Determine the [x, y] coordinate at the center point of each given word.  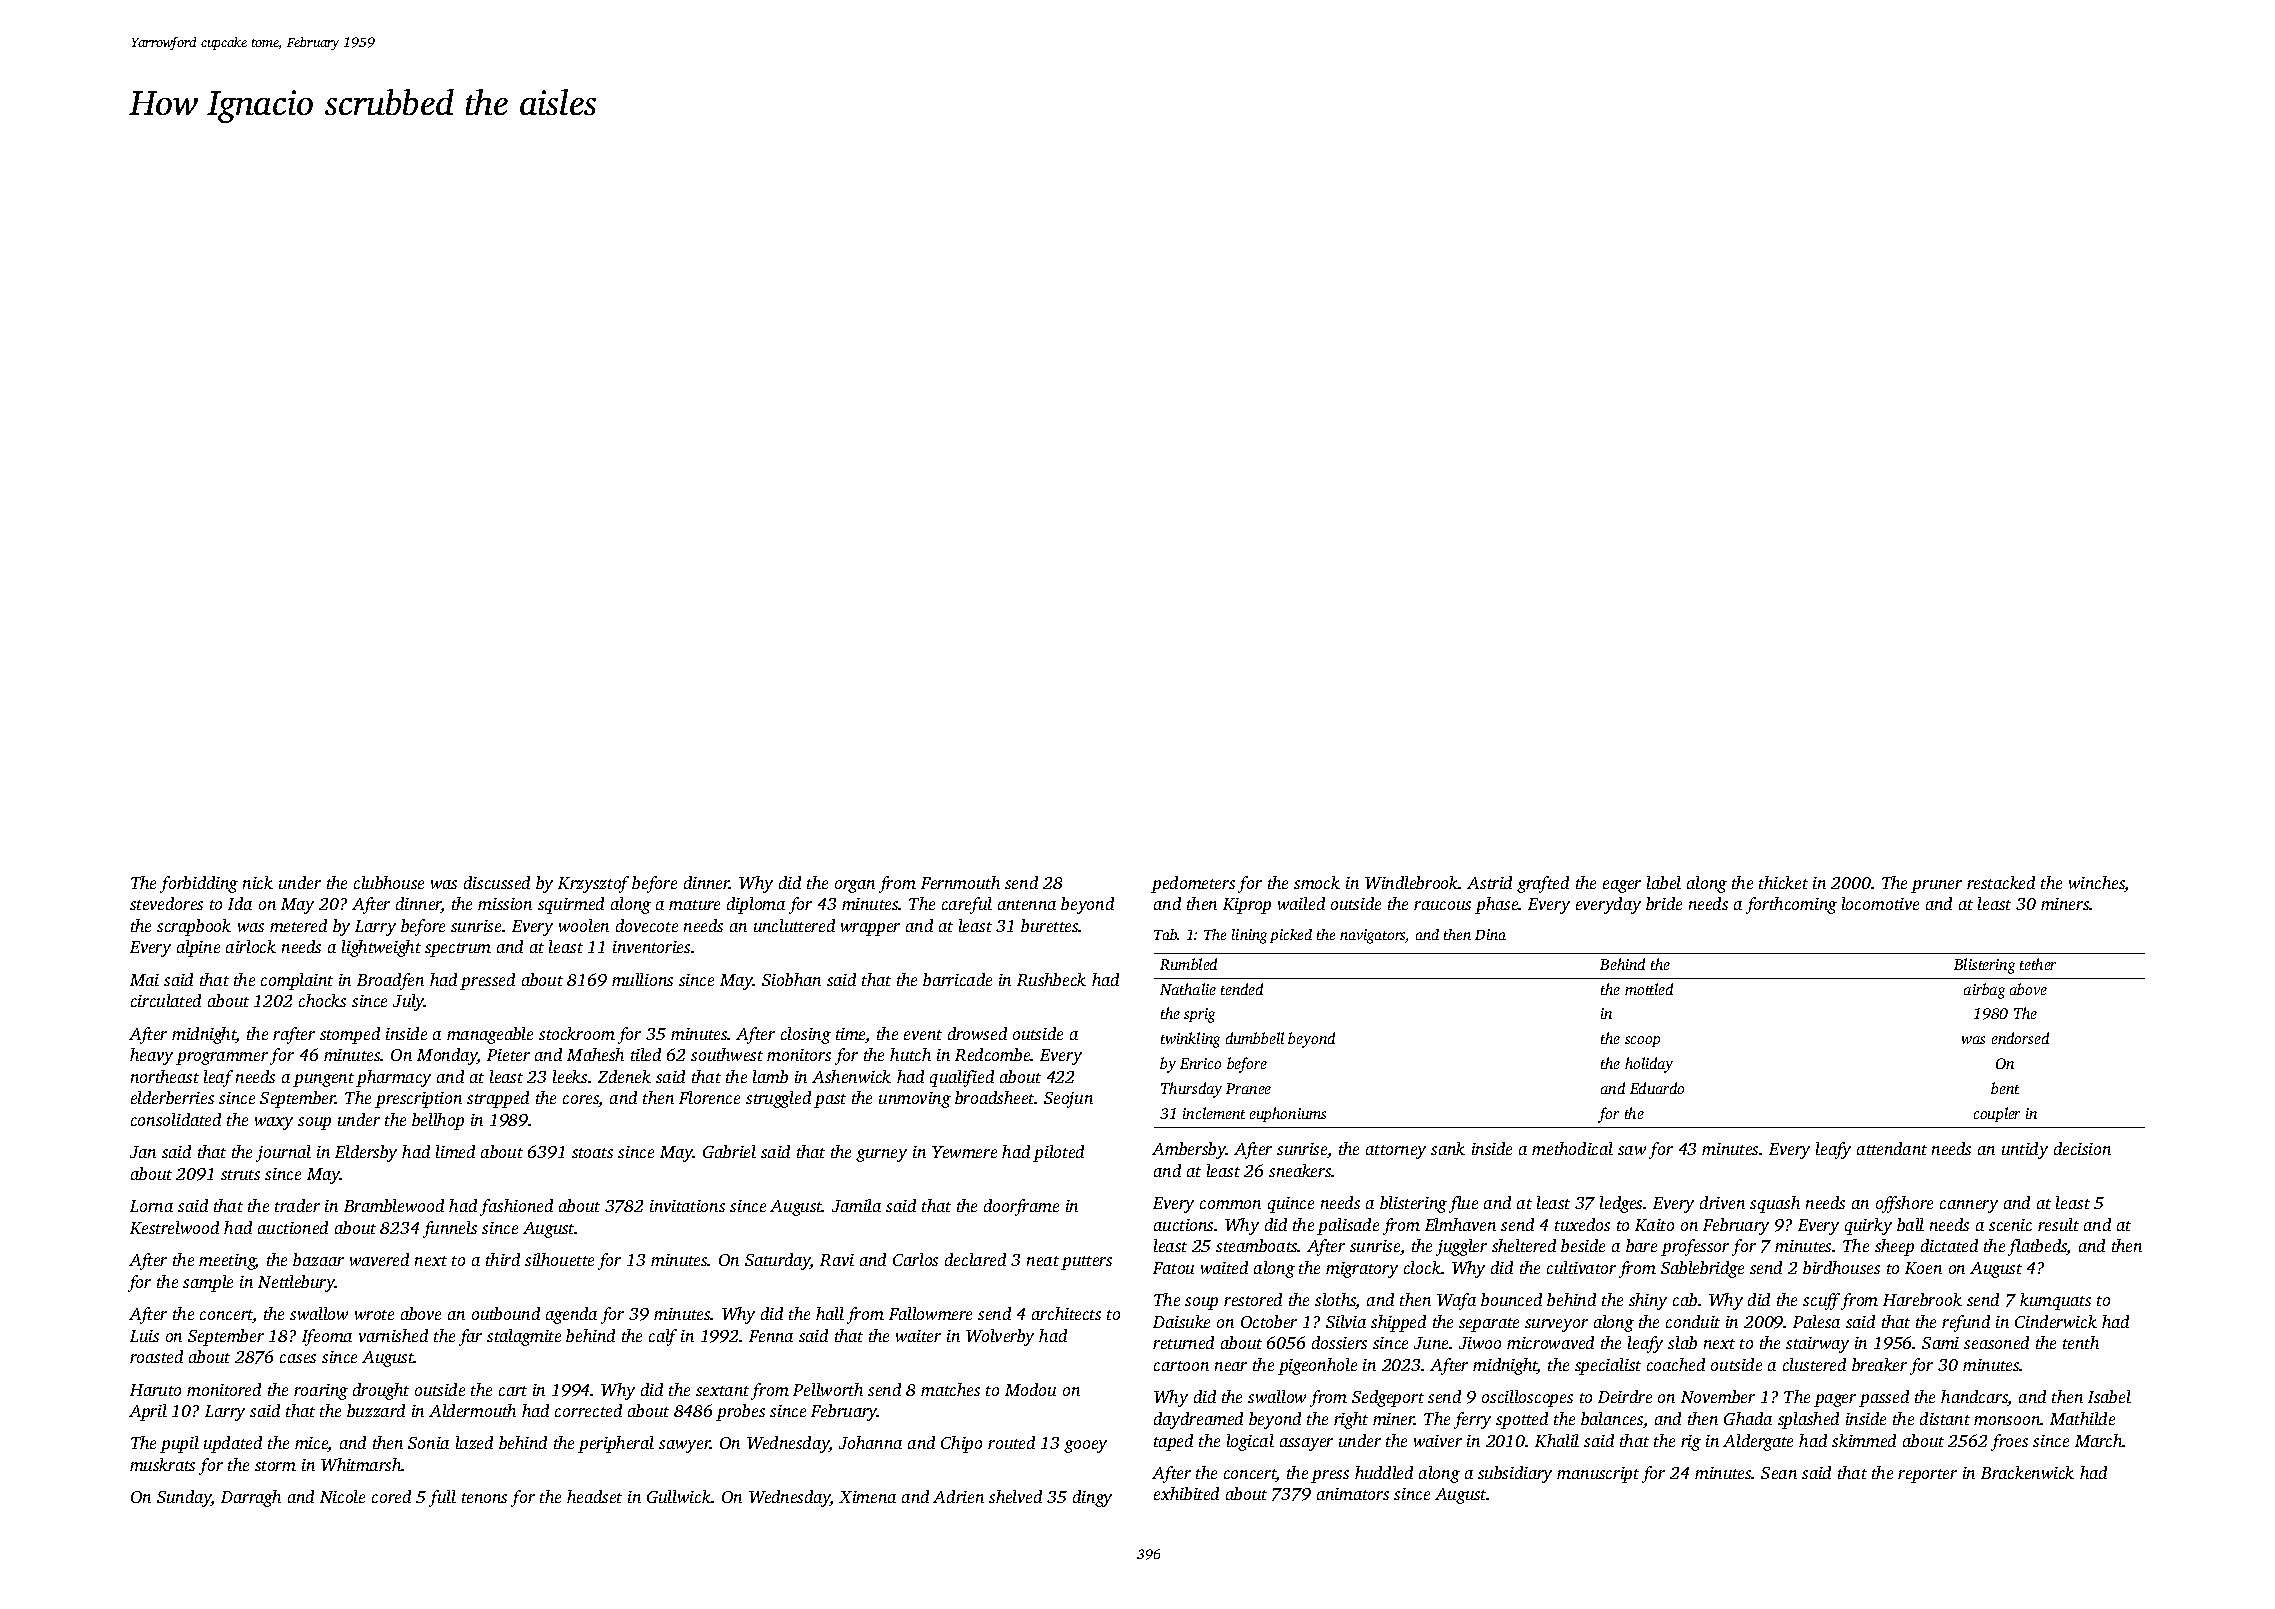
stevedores [166, 903]
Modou [1030, 1389]
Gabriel [729, 1151]
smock [1317, 882]
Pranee [1248, 1088]
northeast [165, 1076]
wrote [374, 1315]
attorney [1396, 1152]
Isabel [2109, 1396]
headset [594, 1496]
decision [2082, 1148]
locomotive [1880, 903]
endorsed [2020, 1038]
